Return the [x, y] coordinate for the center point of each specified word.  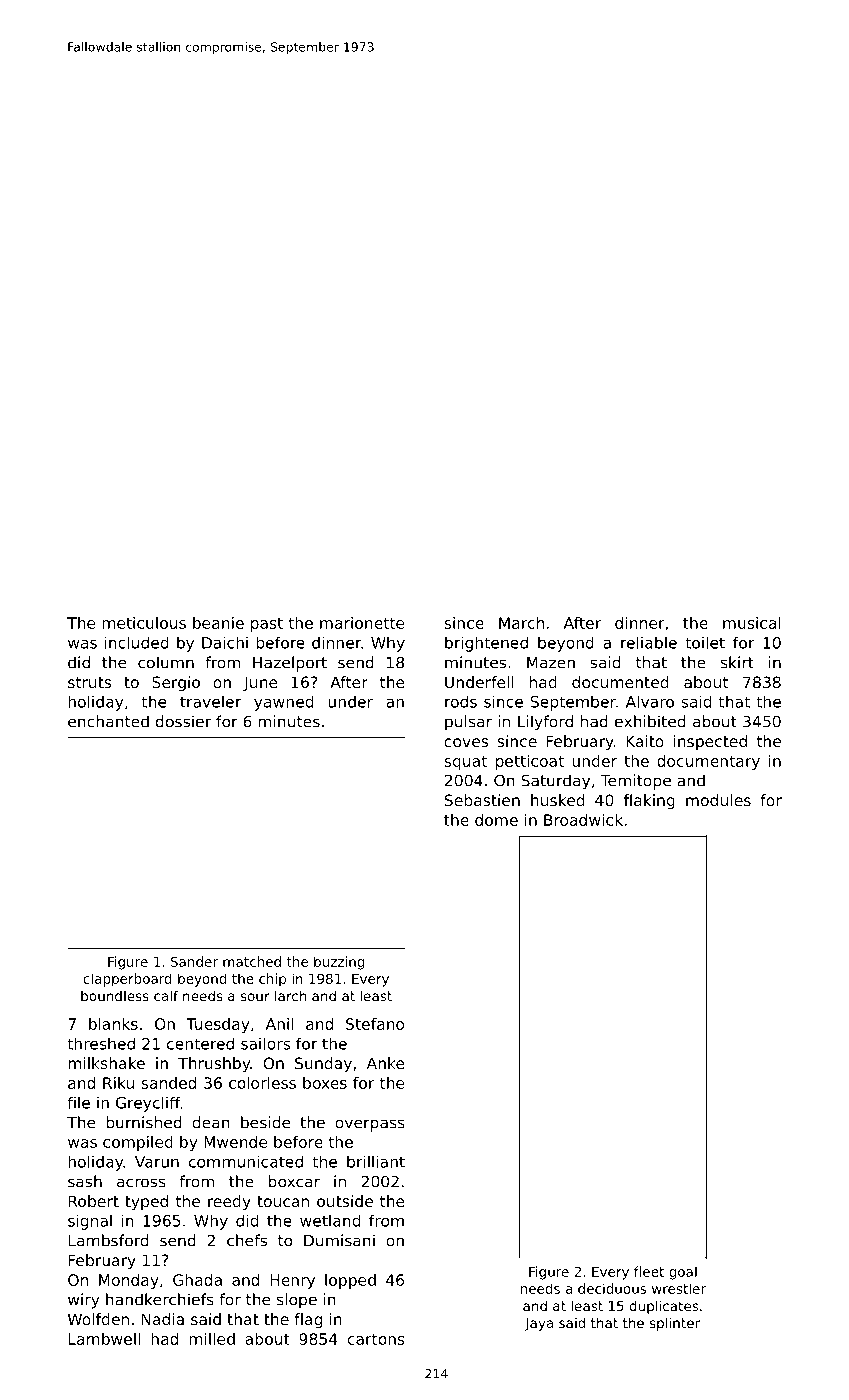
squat [465, 763]
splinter [675, 1324]
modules [718, 800]
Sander [194, 961]
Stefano [375, 1024]
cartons [376, 1339]
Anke [386, 1063]
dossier [183, 721]
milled [212, 1339]
